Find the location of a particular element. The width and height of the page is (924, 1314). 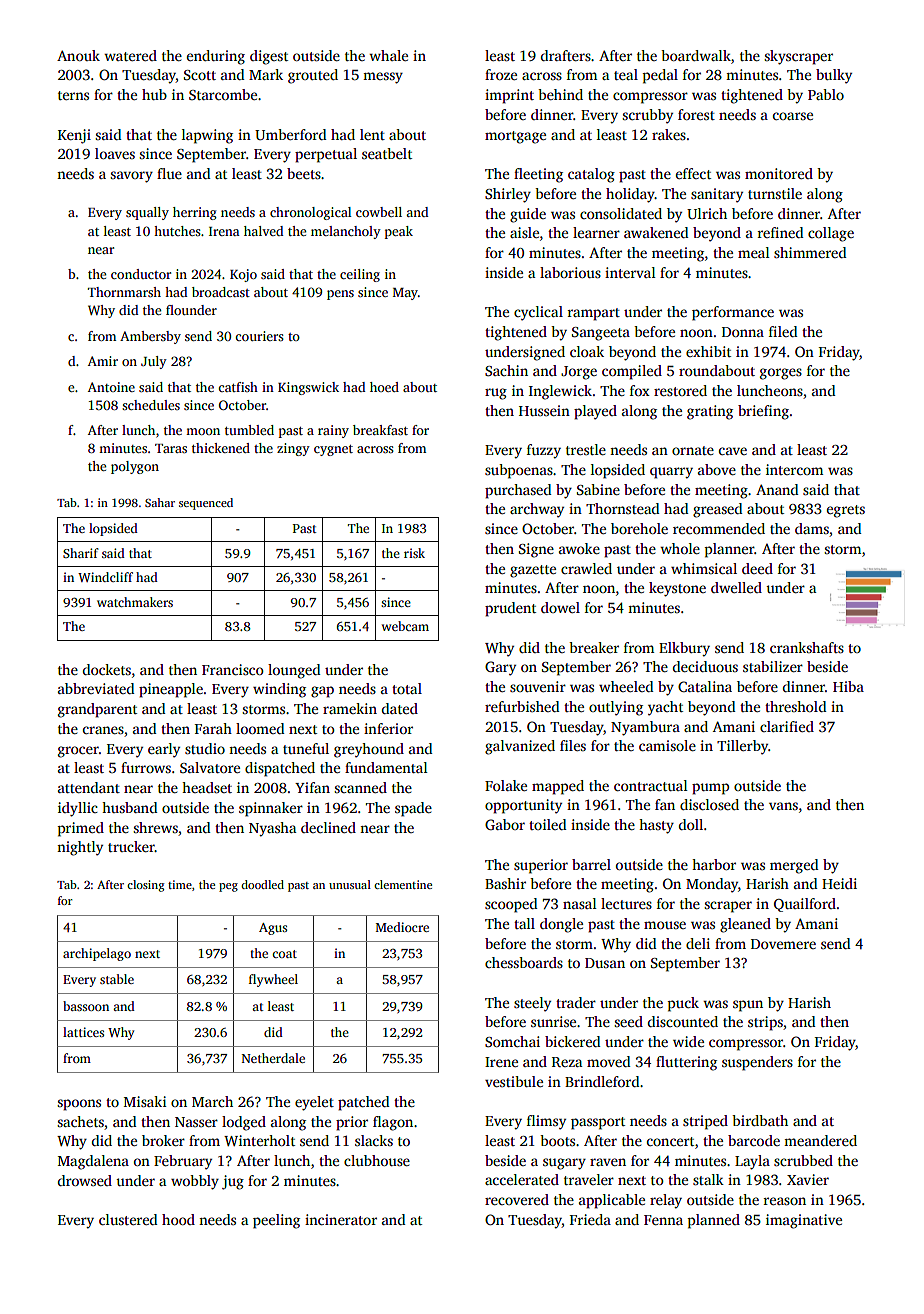

Sharif is located at coordinates (81, 553).
